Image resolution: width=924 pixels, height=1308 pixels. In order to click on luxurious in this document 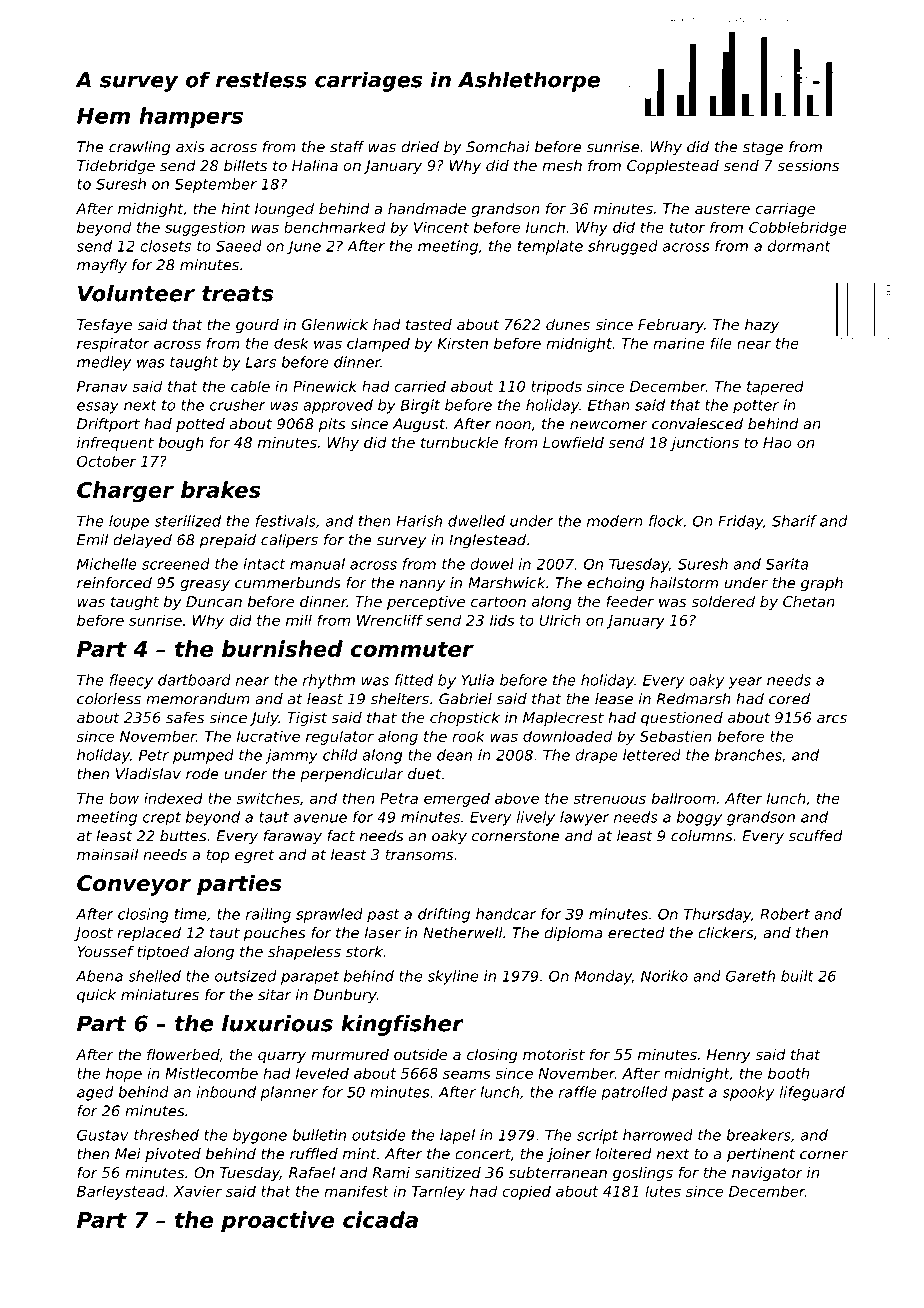, I will do `click(277, 1023)`.
